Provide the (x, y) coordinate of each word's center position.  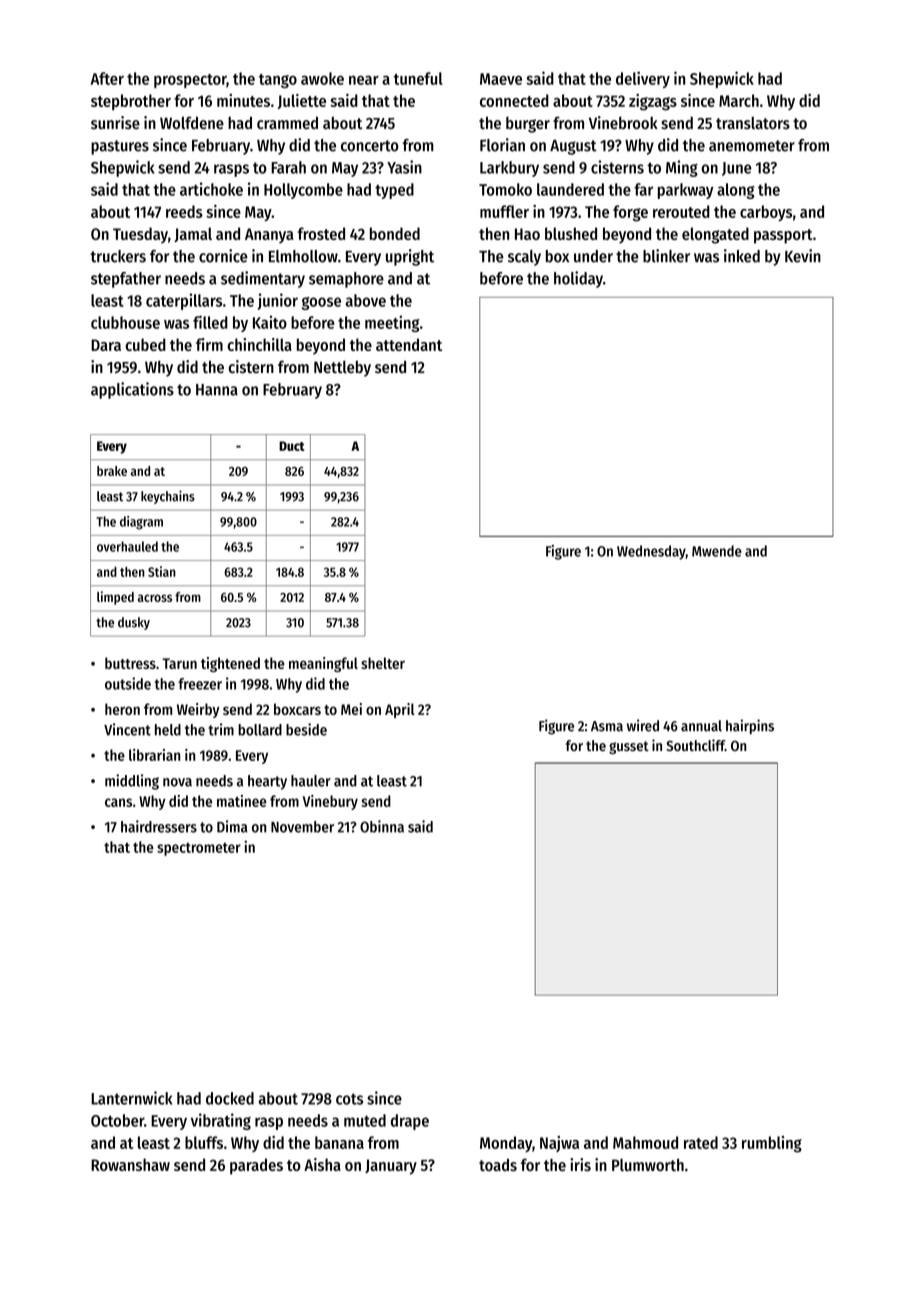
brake (112, 471)
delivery (643, 79)
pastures (120, 147)
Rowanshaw (130, 1164)
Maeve (501, 79)
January (391, 1167)
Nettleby (342, 368)
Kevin (803, 256)
